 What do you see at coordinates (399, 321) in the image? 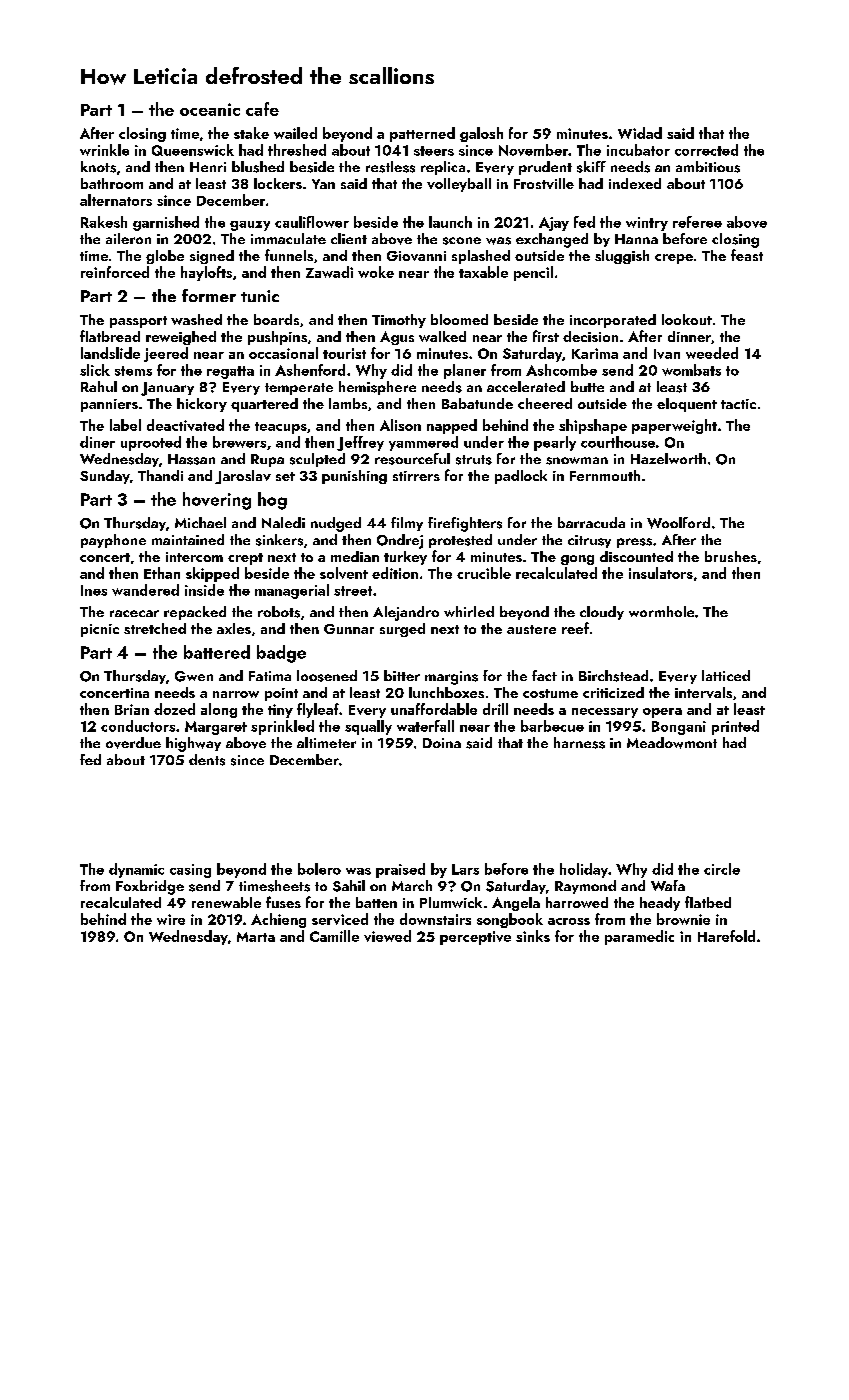
I see `Timothy` at bounding box center [399, 321].
